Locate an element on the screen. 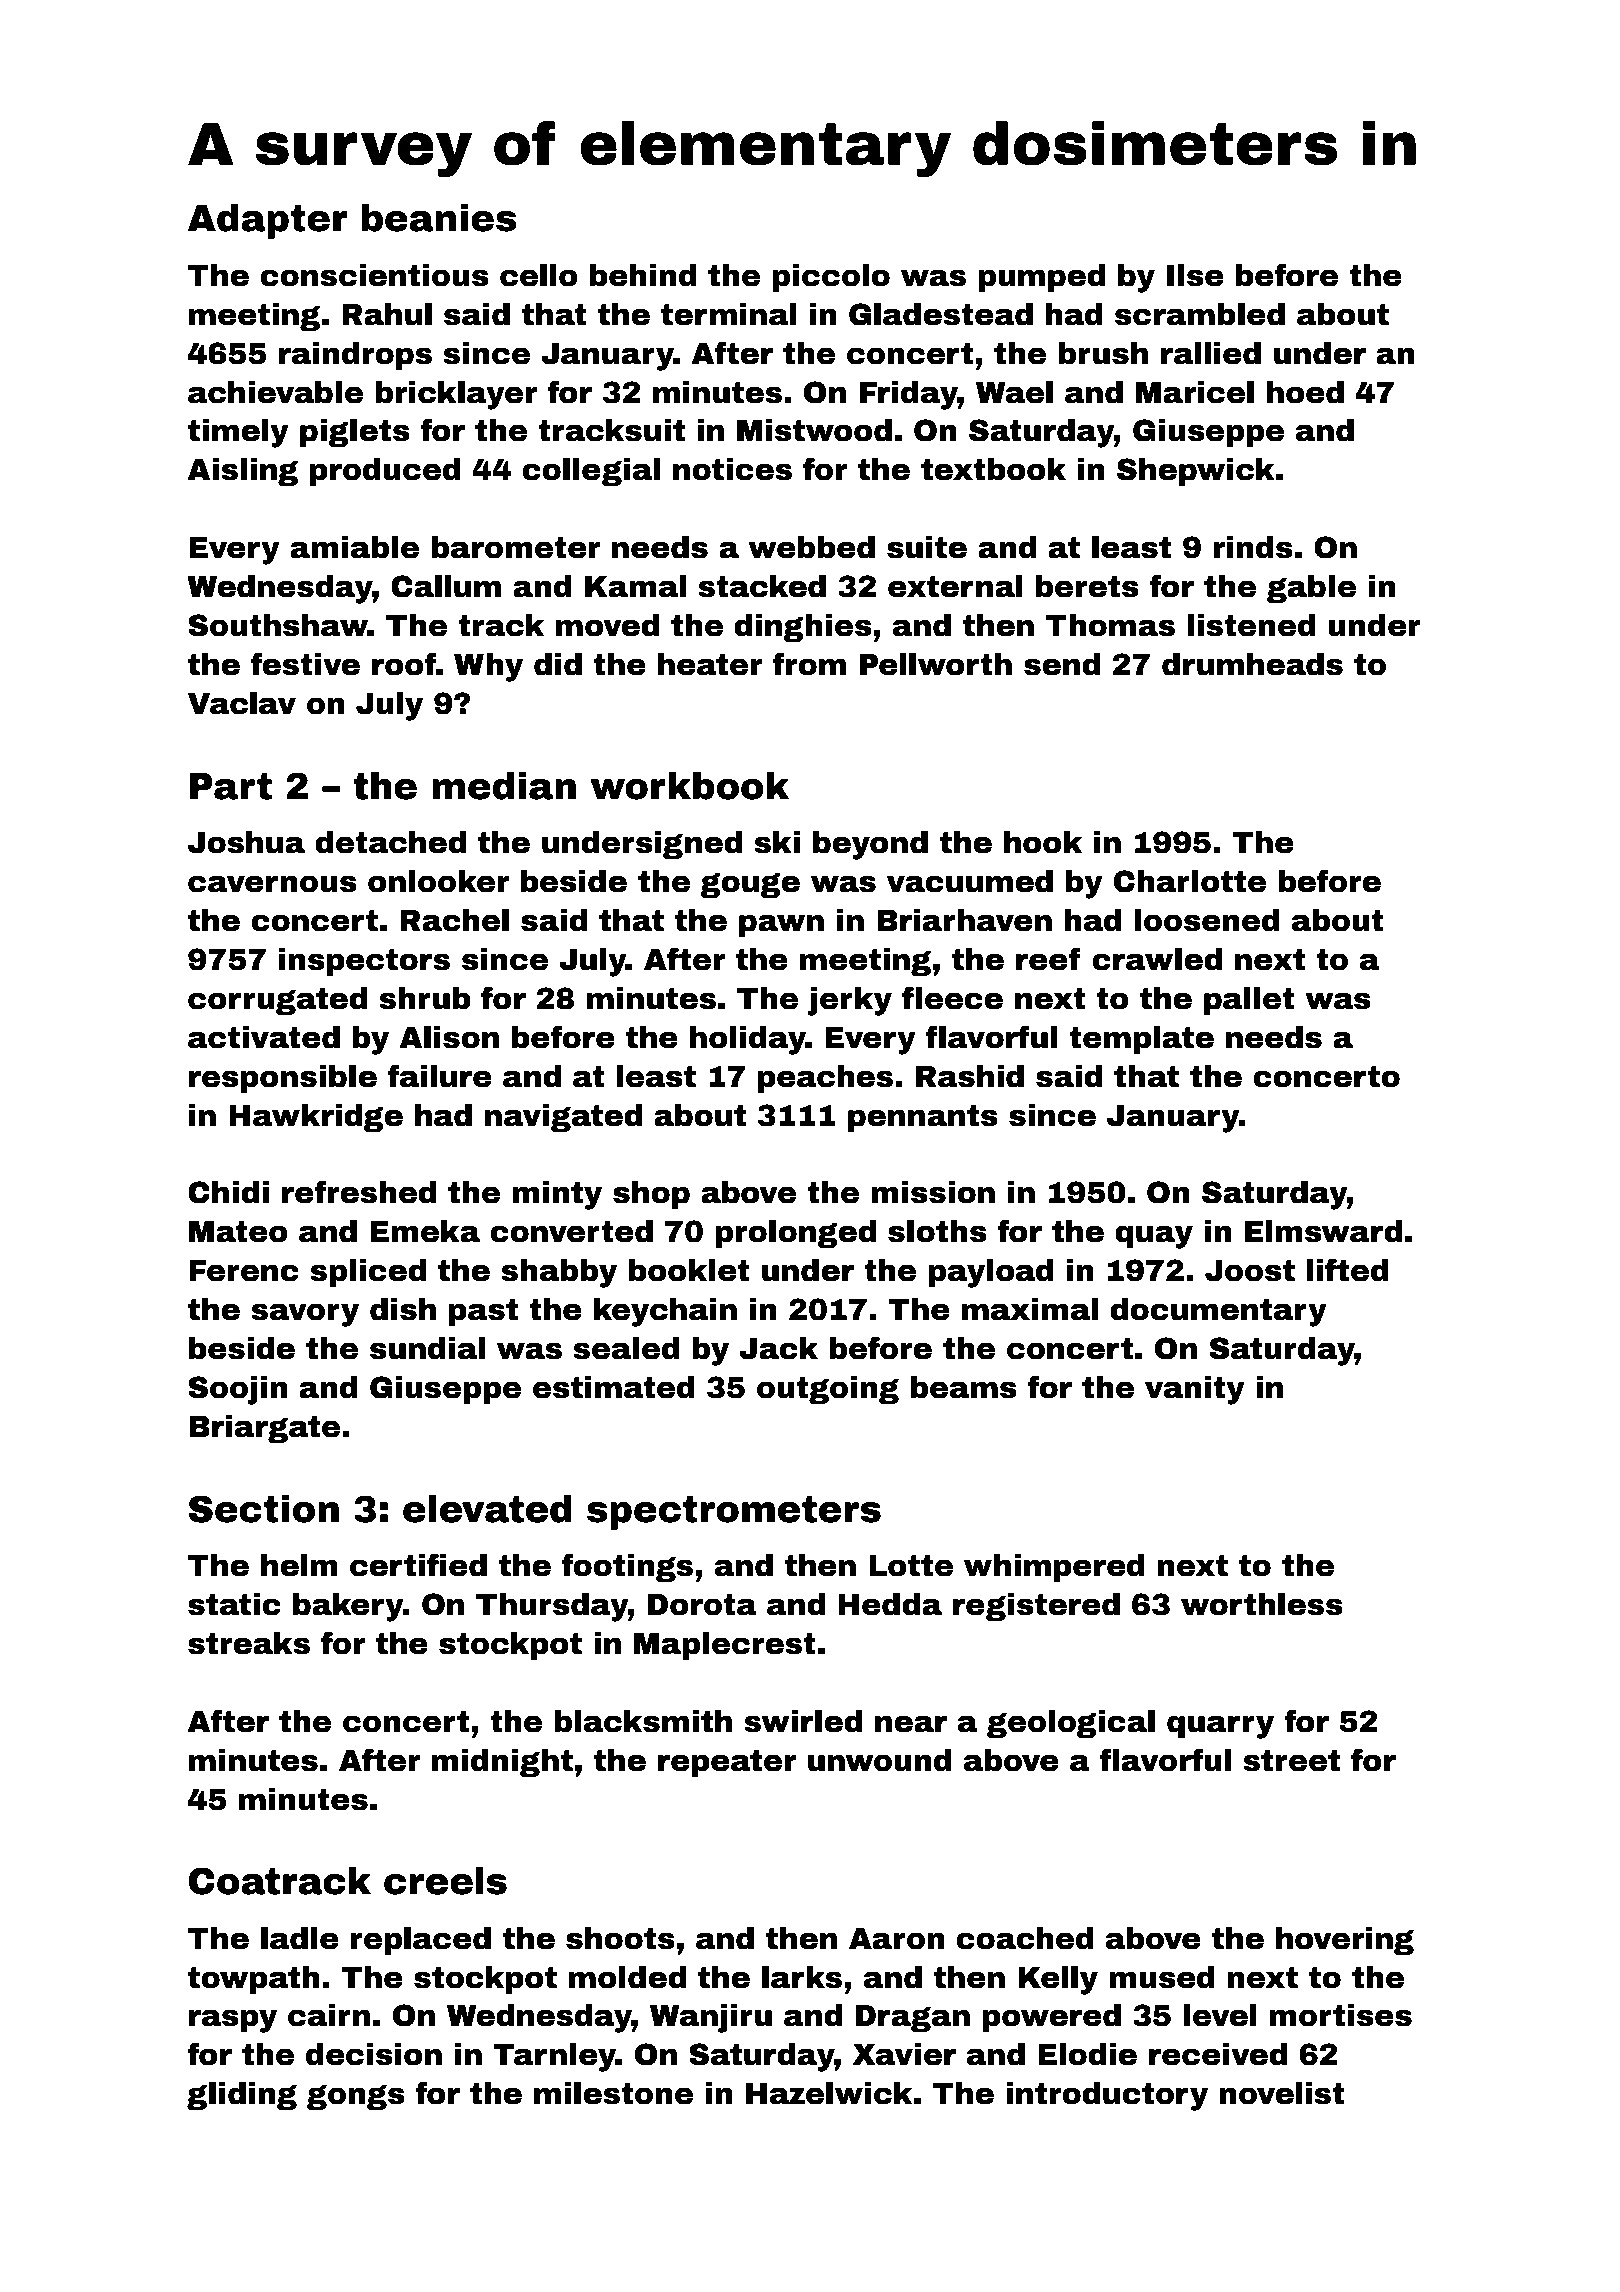 This screenshot has height=2292, width=1620. piccolo is located at coordinates (831, 278).
